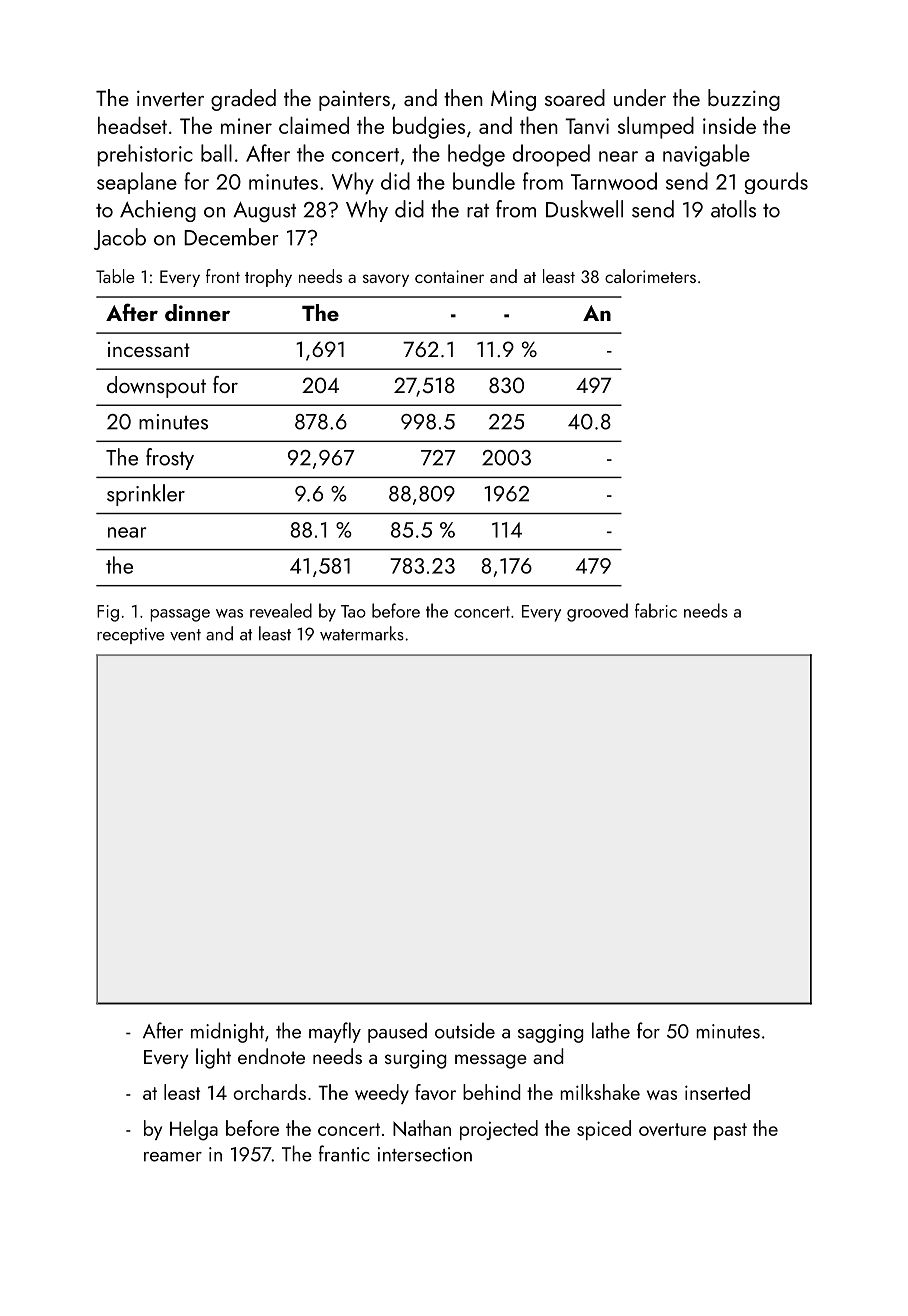 The height and width of the document is (1316, 908). What do you see at coordinates (243, 100) in the document?
I see `graded` at bounding box center [243, 100].
